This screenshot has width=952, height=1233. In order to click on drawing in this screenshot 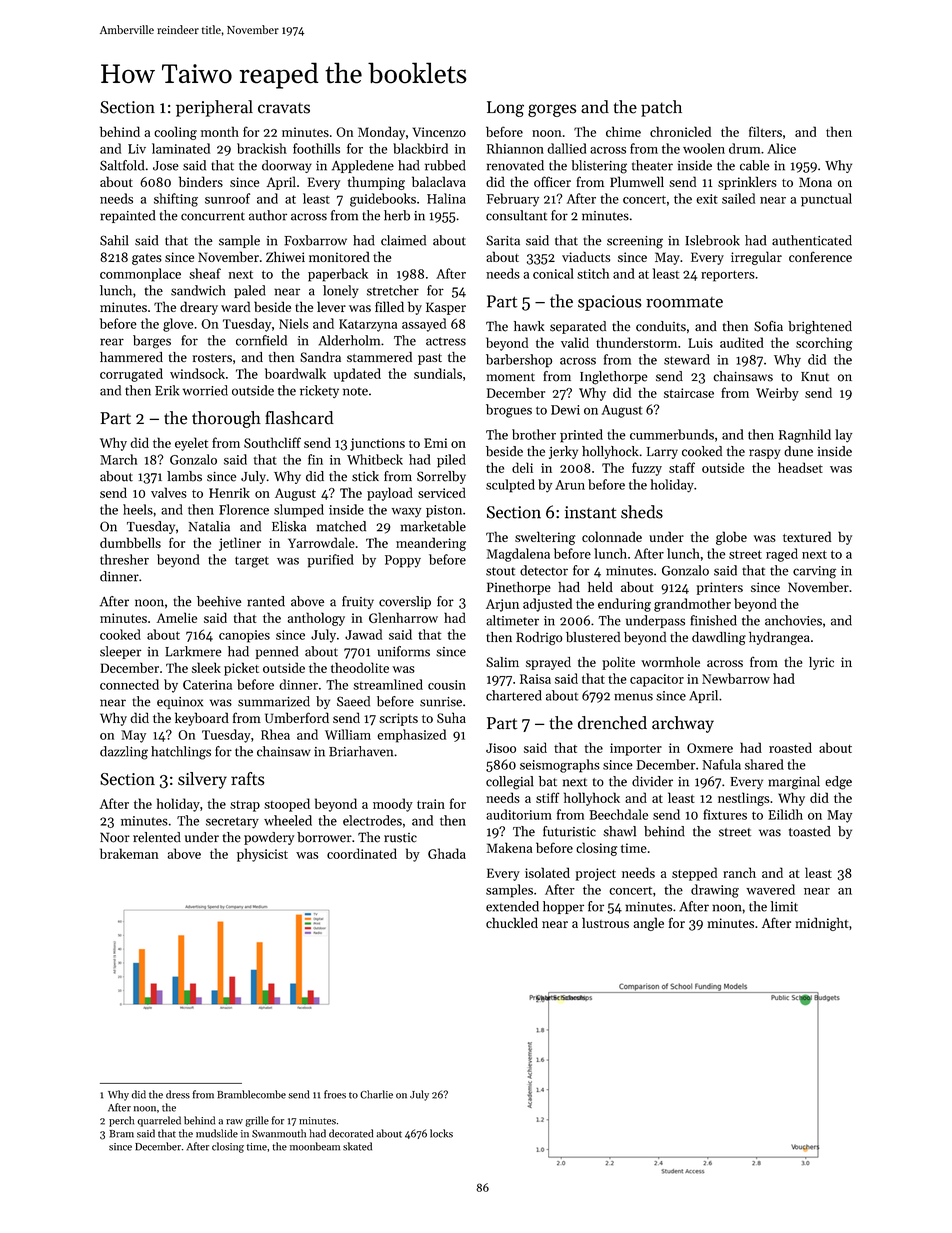, I will do `click(715, 891)`.
